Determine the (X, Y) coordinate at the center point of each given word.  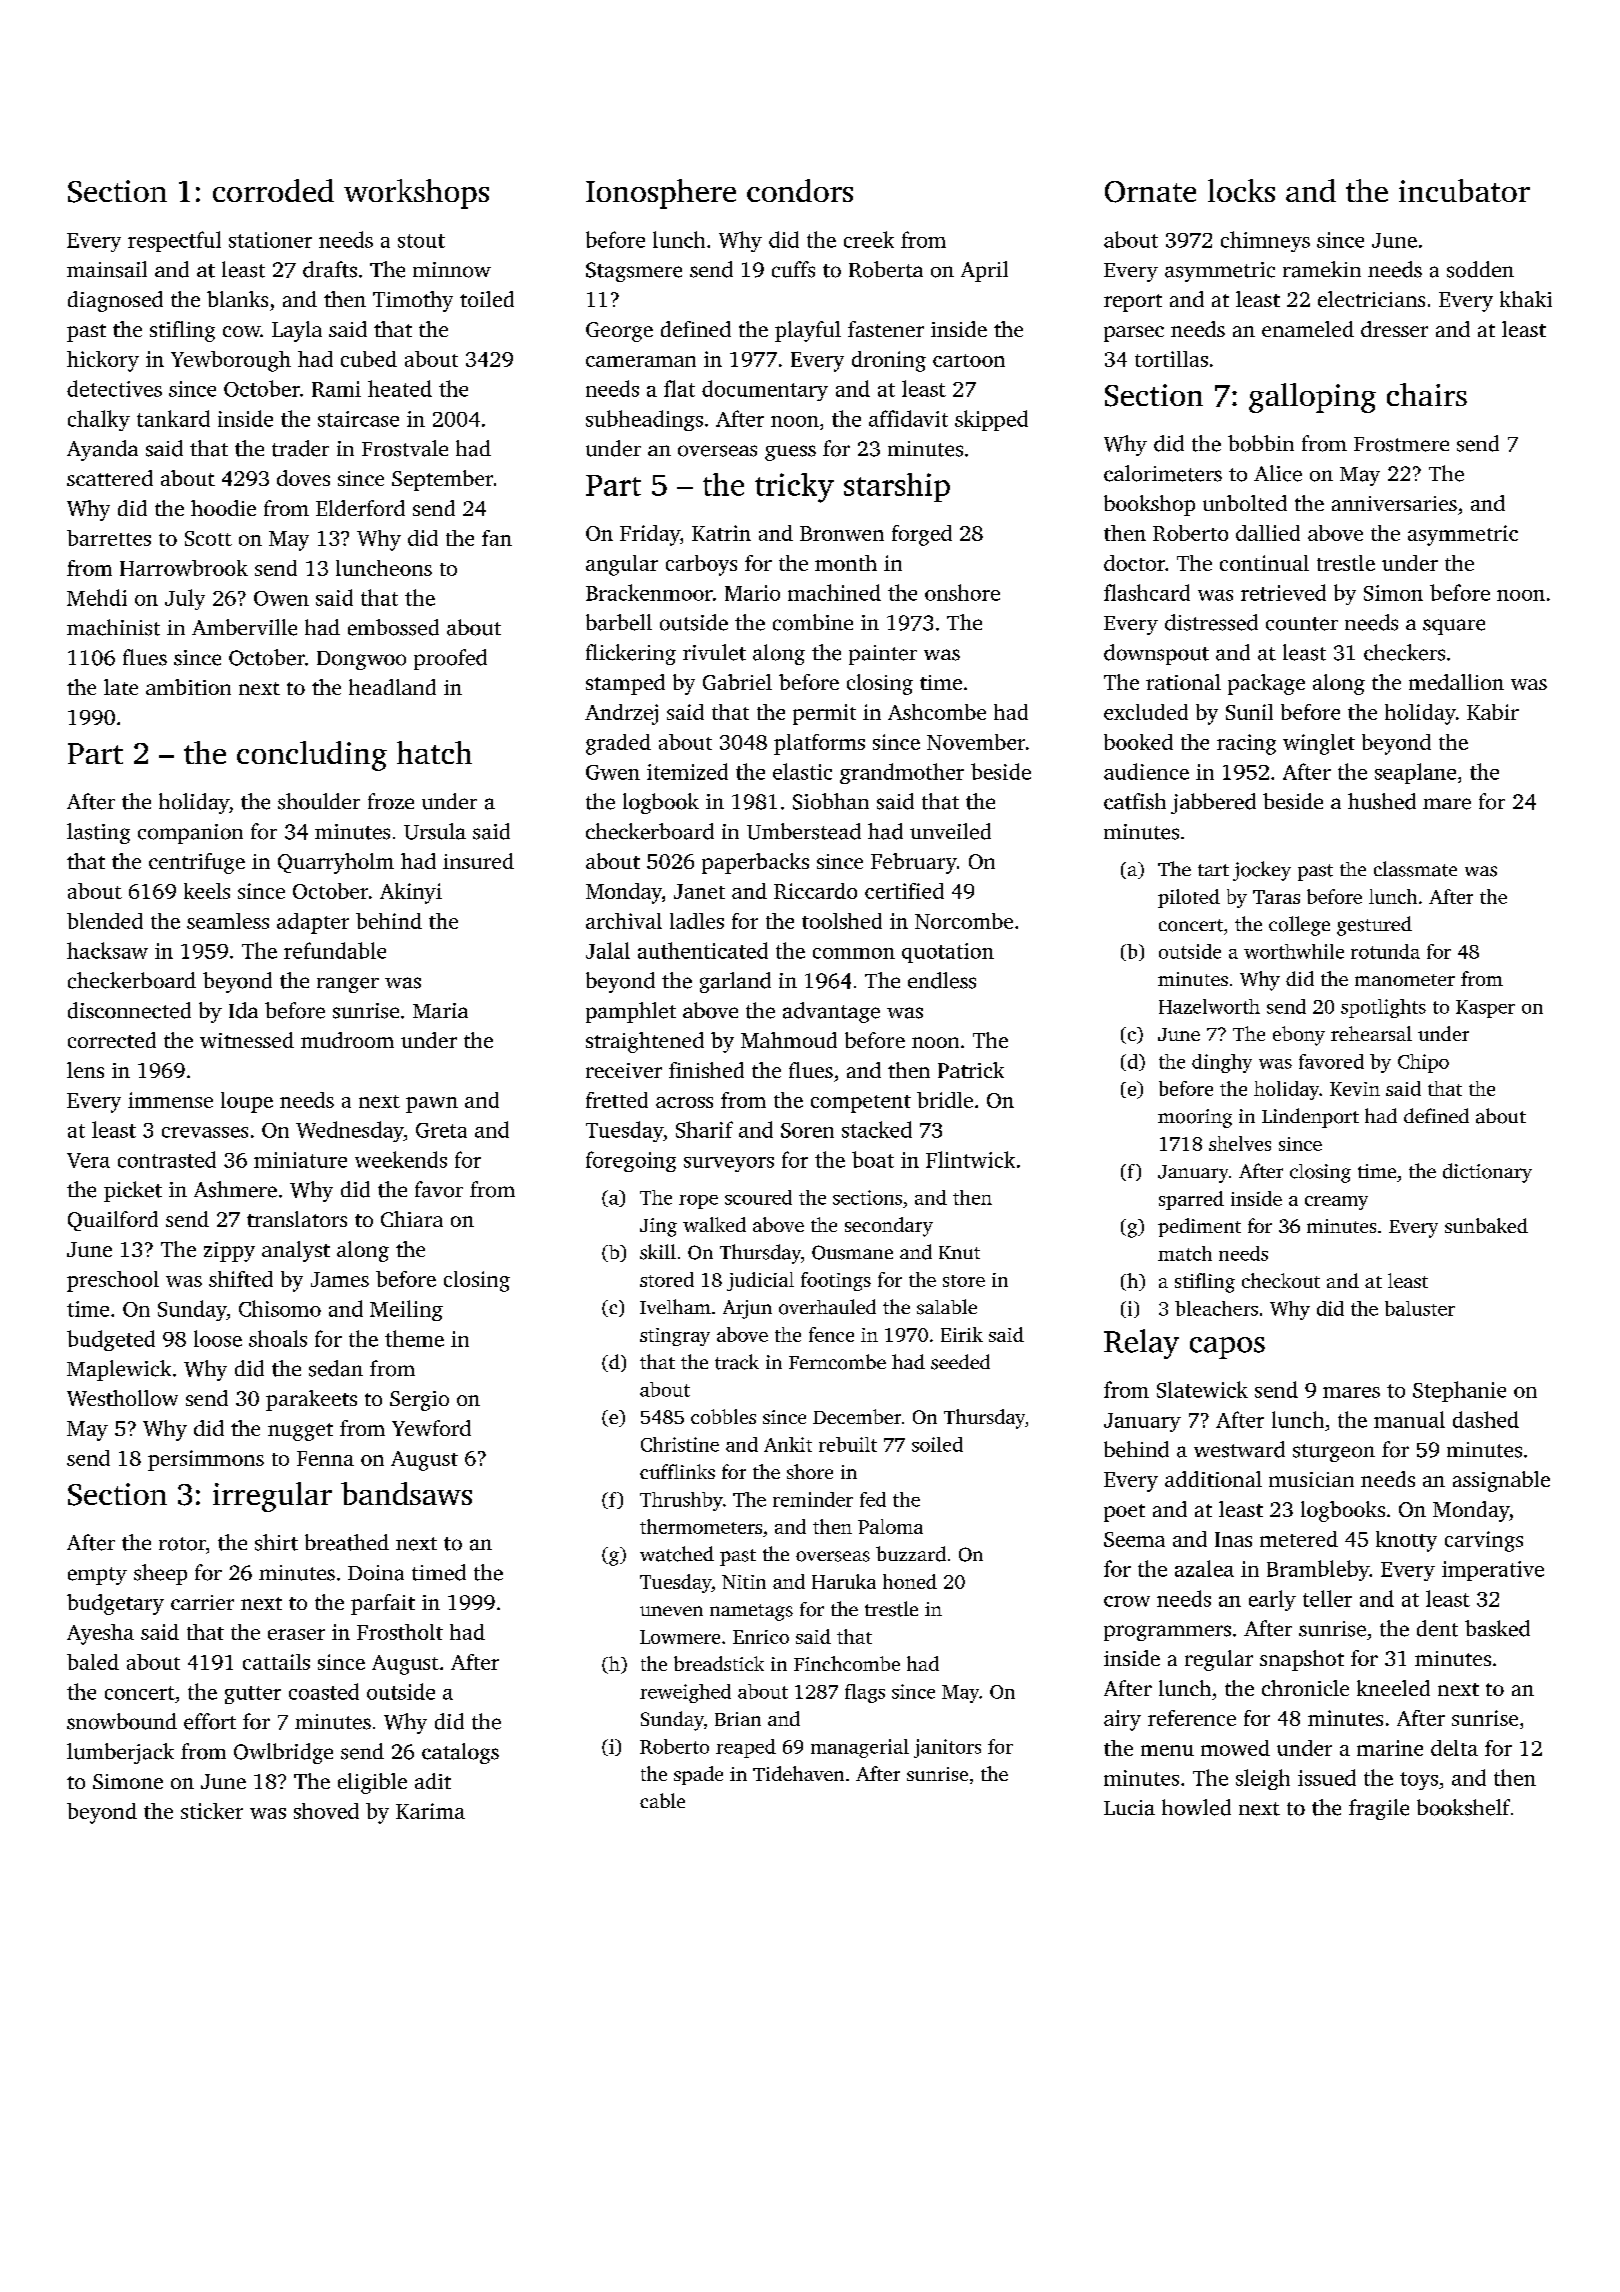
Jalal (608, 950)
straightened (645, 1042)
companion (190, 834)
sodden (1480, 269)
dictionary (1487, 1173)
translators (297, 1219)
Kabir (1493, 712)
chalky (99, 420)
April (984, 271)
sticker (212, 1811)
